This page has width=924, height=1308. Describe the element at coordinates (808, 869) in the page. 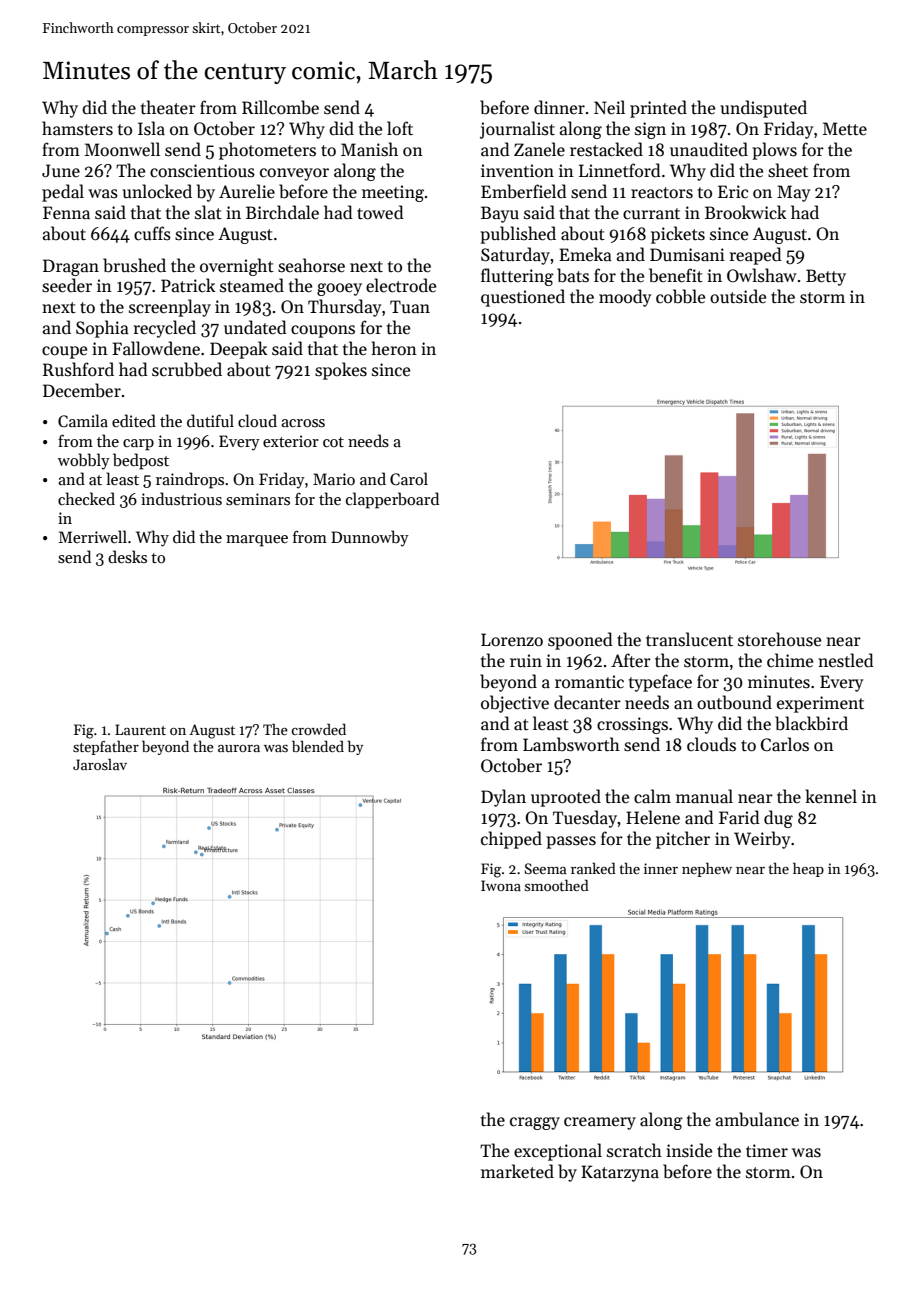

I see `heap` at that location.
